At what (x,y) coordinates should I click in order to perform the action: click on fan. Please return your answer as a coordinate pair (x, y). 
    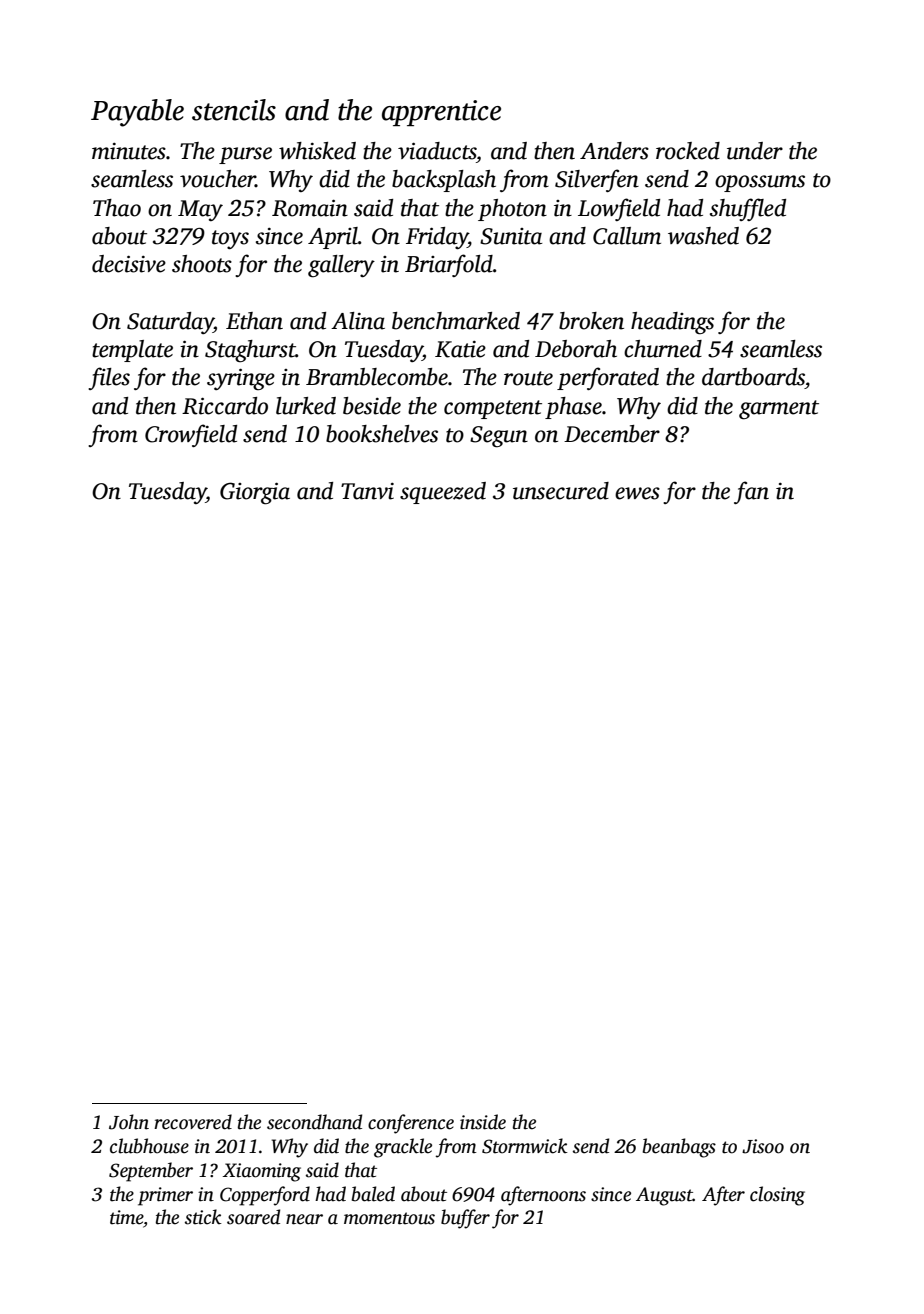
    Looking at the image, I should click on (751, 492).
